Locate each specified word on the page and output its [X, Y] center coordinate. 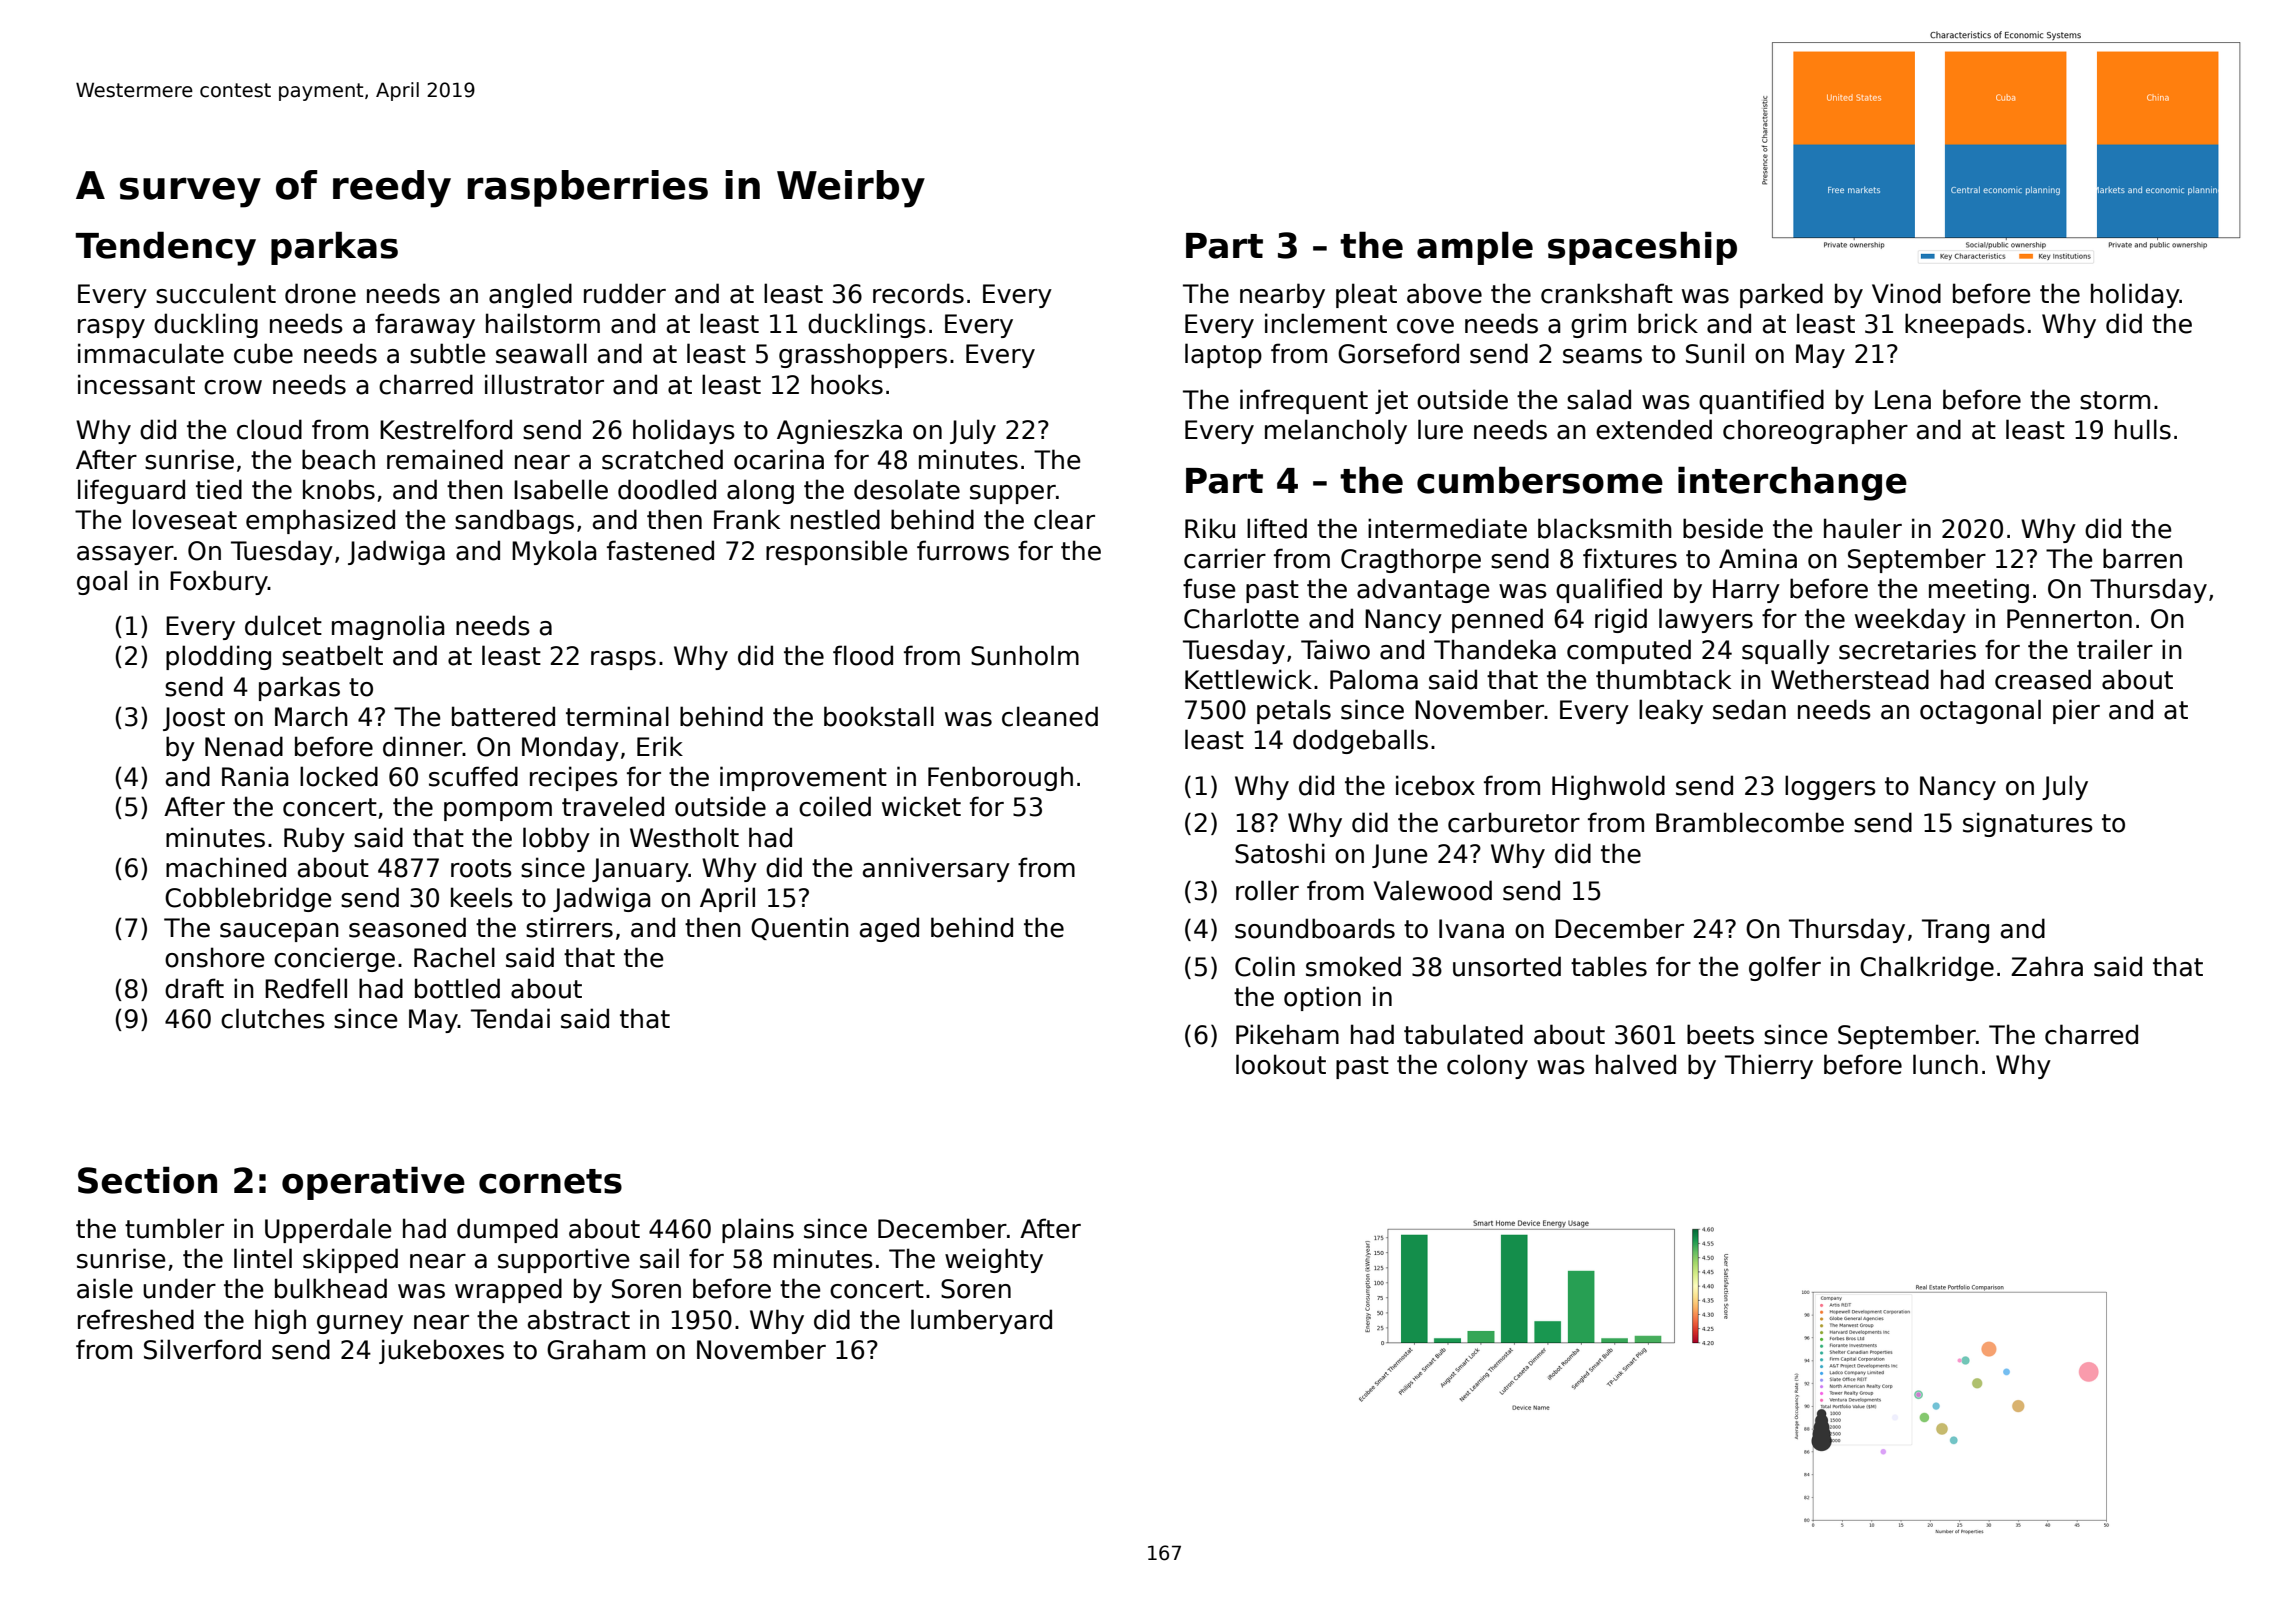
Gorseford [1398, 353]
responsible [837, 552]
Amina [1758, 558]
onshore [215, 957]
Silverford [202, 1349]
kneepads [1965, 325]
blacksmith [1605, 528]
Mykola [554, 552]
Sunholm [1025, 655]
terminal [617, 716]
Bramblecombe [1750, 822]
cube [263, 353]
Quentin [800, 928]
